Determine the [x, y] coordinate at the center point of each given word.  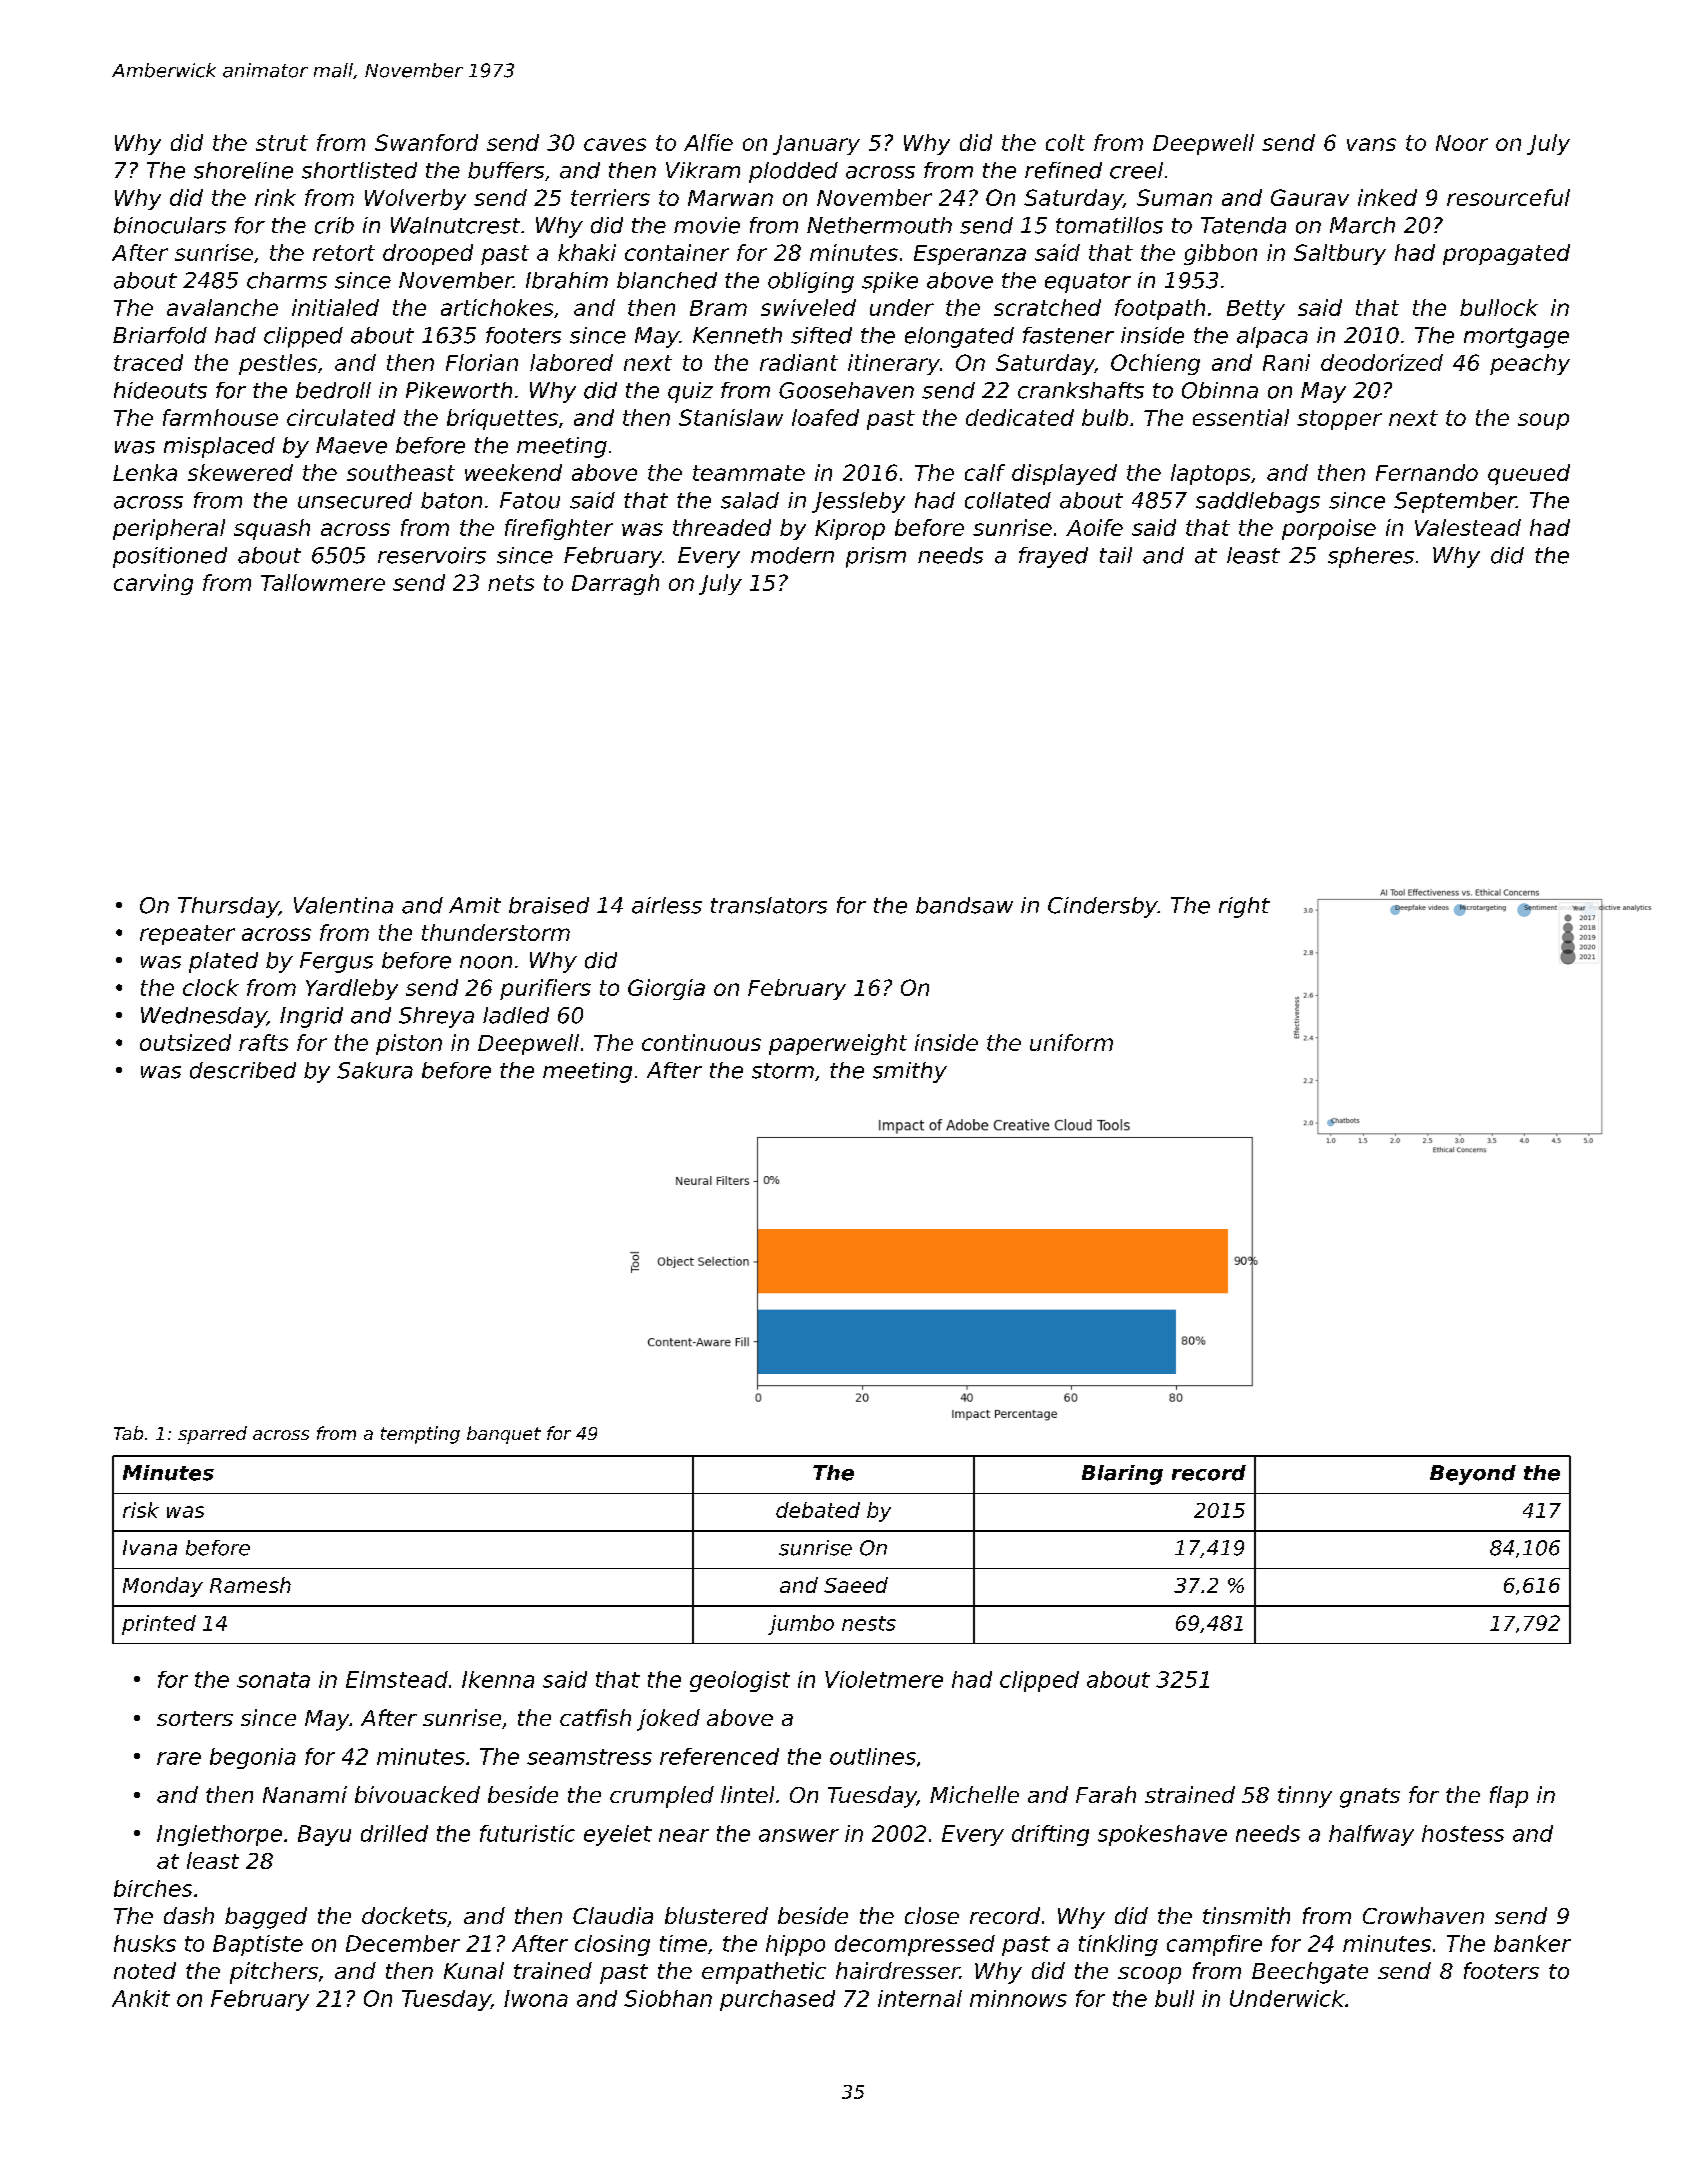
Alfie [708, 142]
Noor [1462, 143]
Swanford [426, 142]
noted [145, 1970]
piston [409, 1044]
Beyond [1473, 1475]
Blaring [1122, 1475]
